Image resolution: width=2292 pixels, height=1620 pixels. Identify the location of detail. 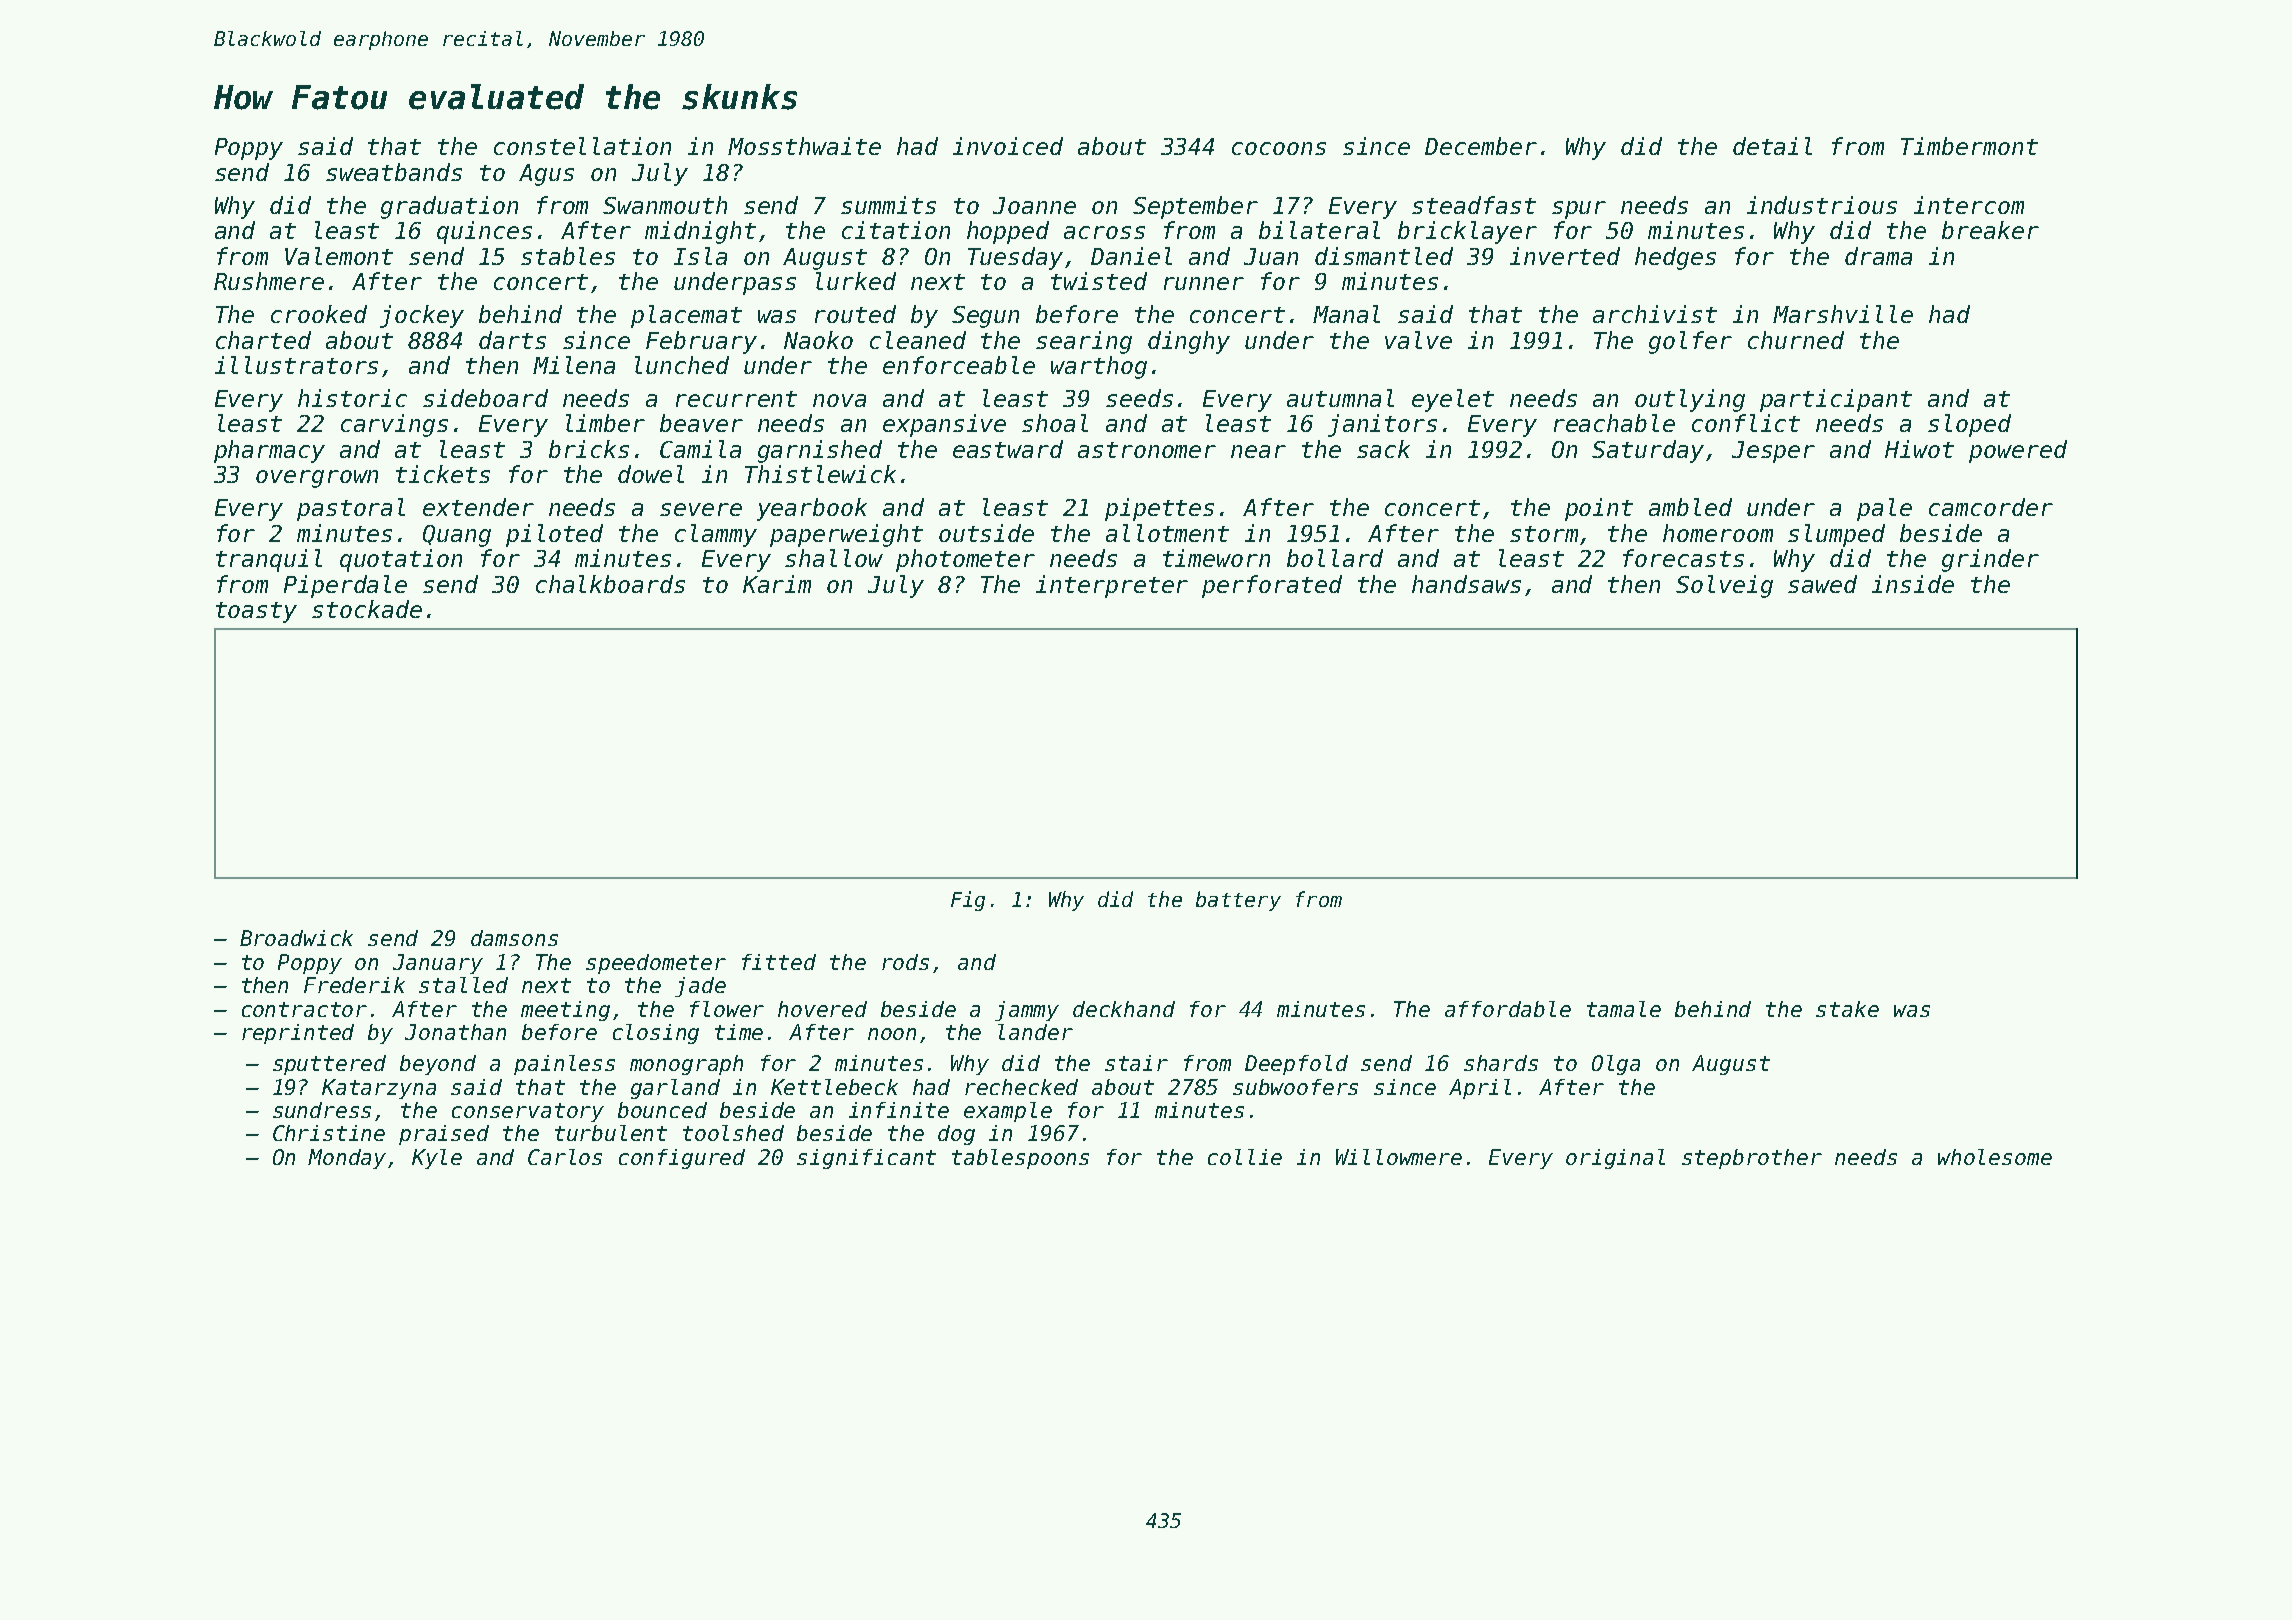
(1772, 146).
